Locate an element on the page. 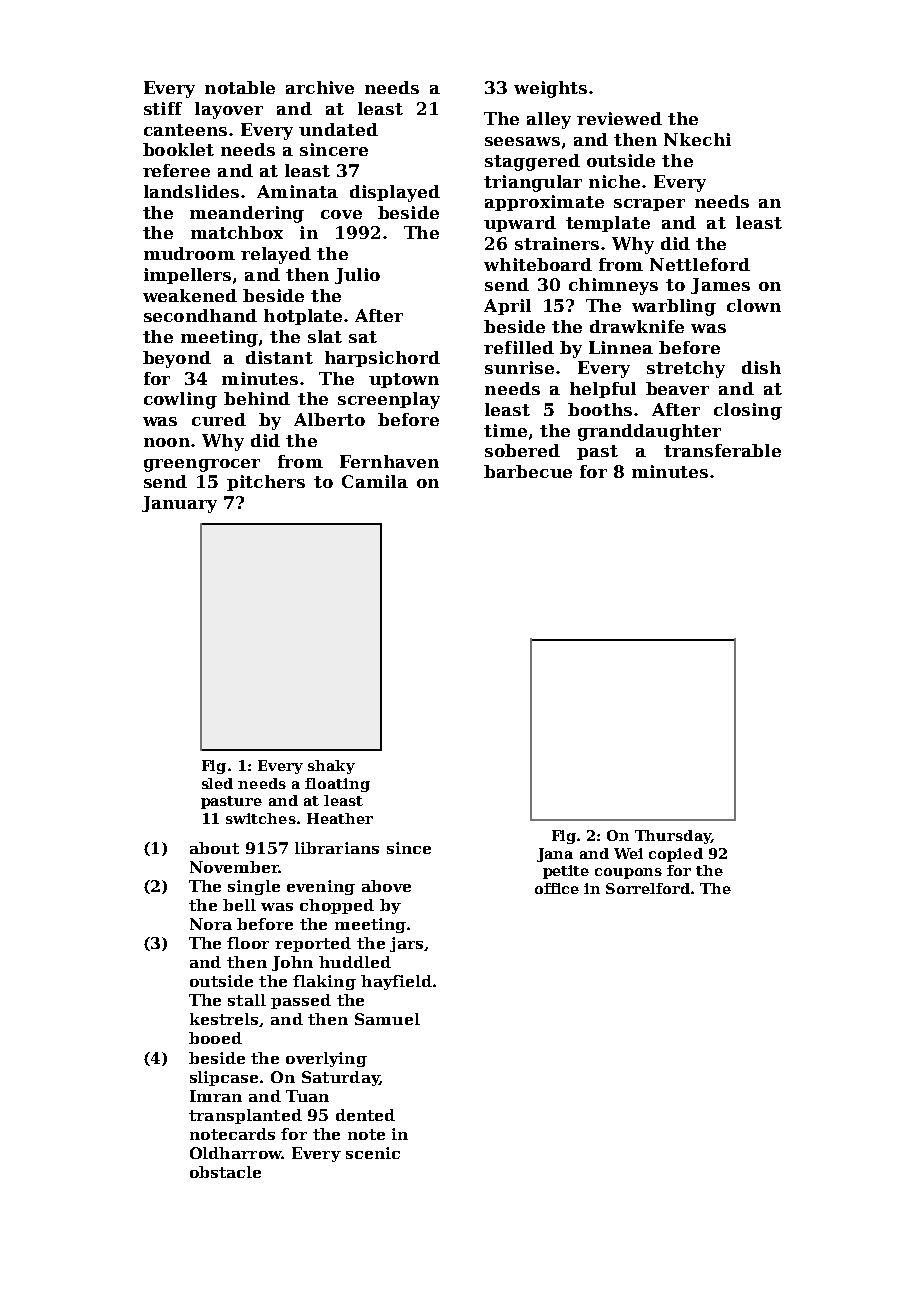 The width and height of the document is (924, 1314). Camila is located at coordinates (375, 481).
